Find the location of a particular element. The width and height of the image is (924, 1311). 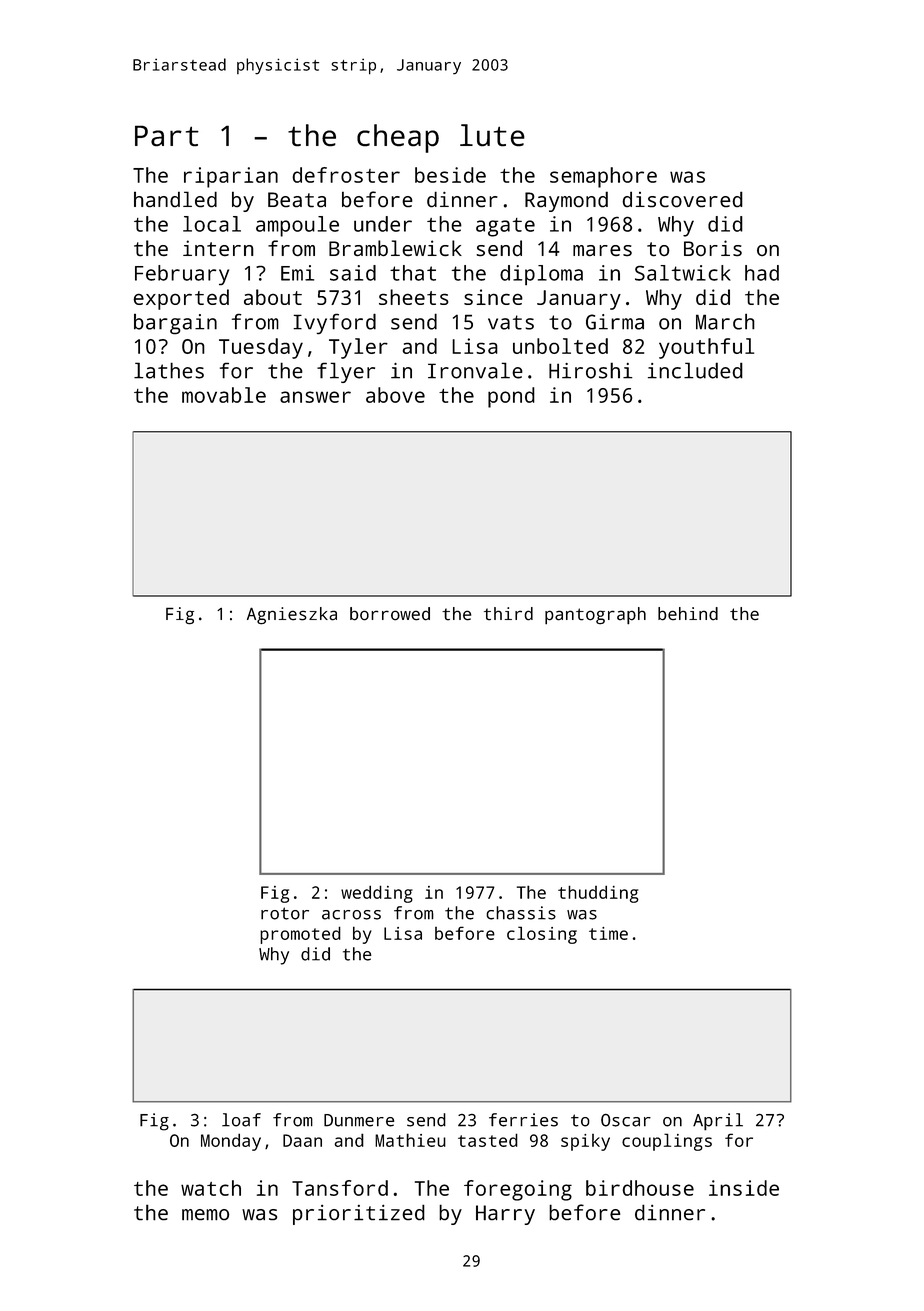

time is located at coordinates (608, 933).
